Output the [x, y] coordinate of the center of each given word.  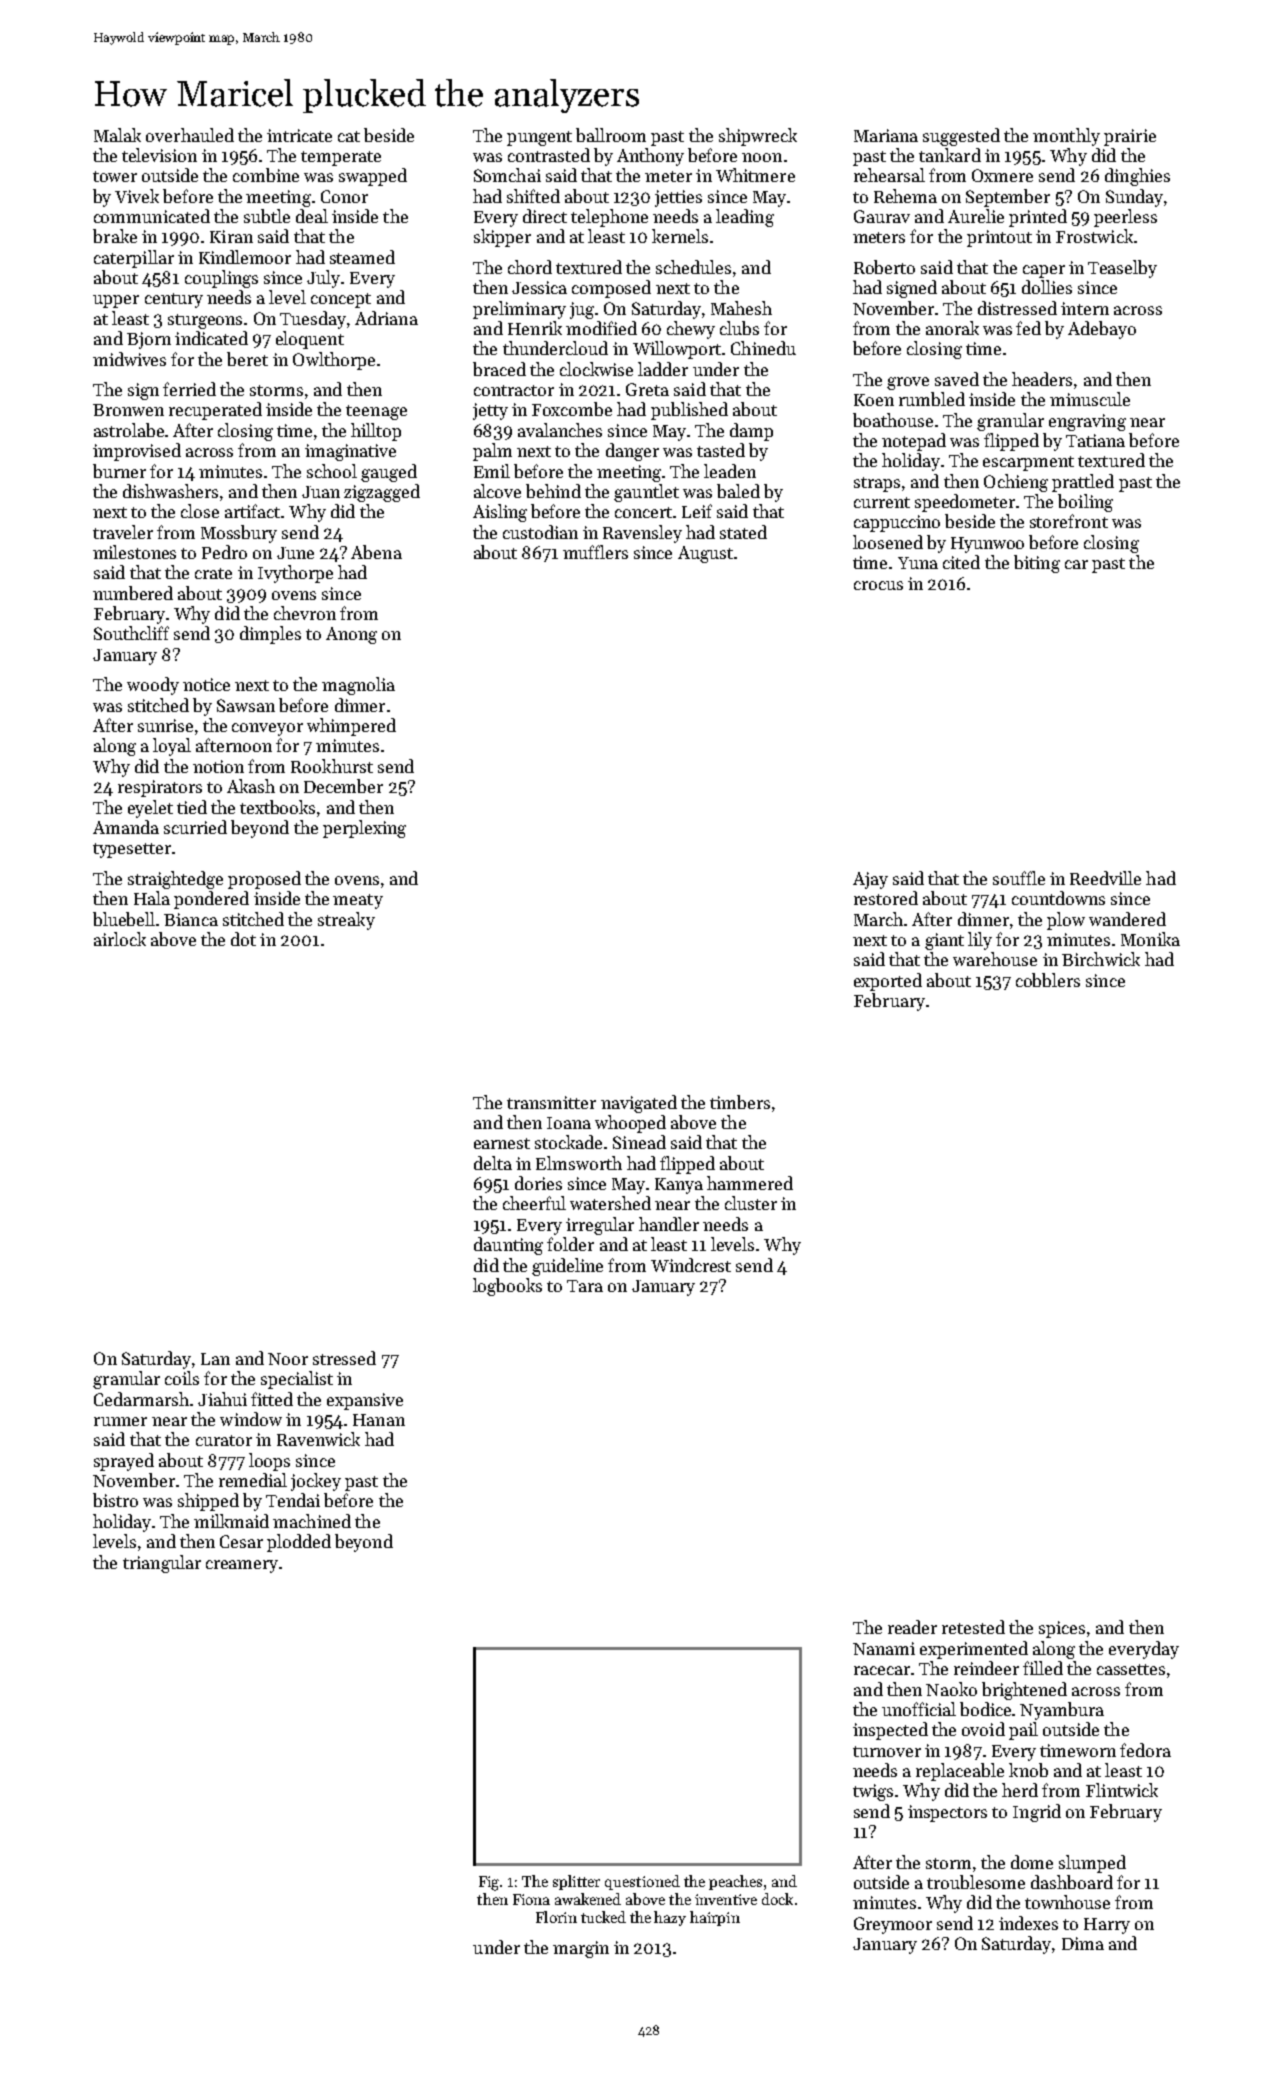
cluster [751, 1203]
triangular [162, 1564]
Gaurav [882, 216]
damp [751, 432]
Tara [585, 1286]
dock [777, 1899]
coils [182, 1378]
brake [115, 236]
